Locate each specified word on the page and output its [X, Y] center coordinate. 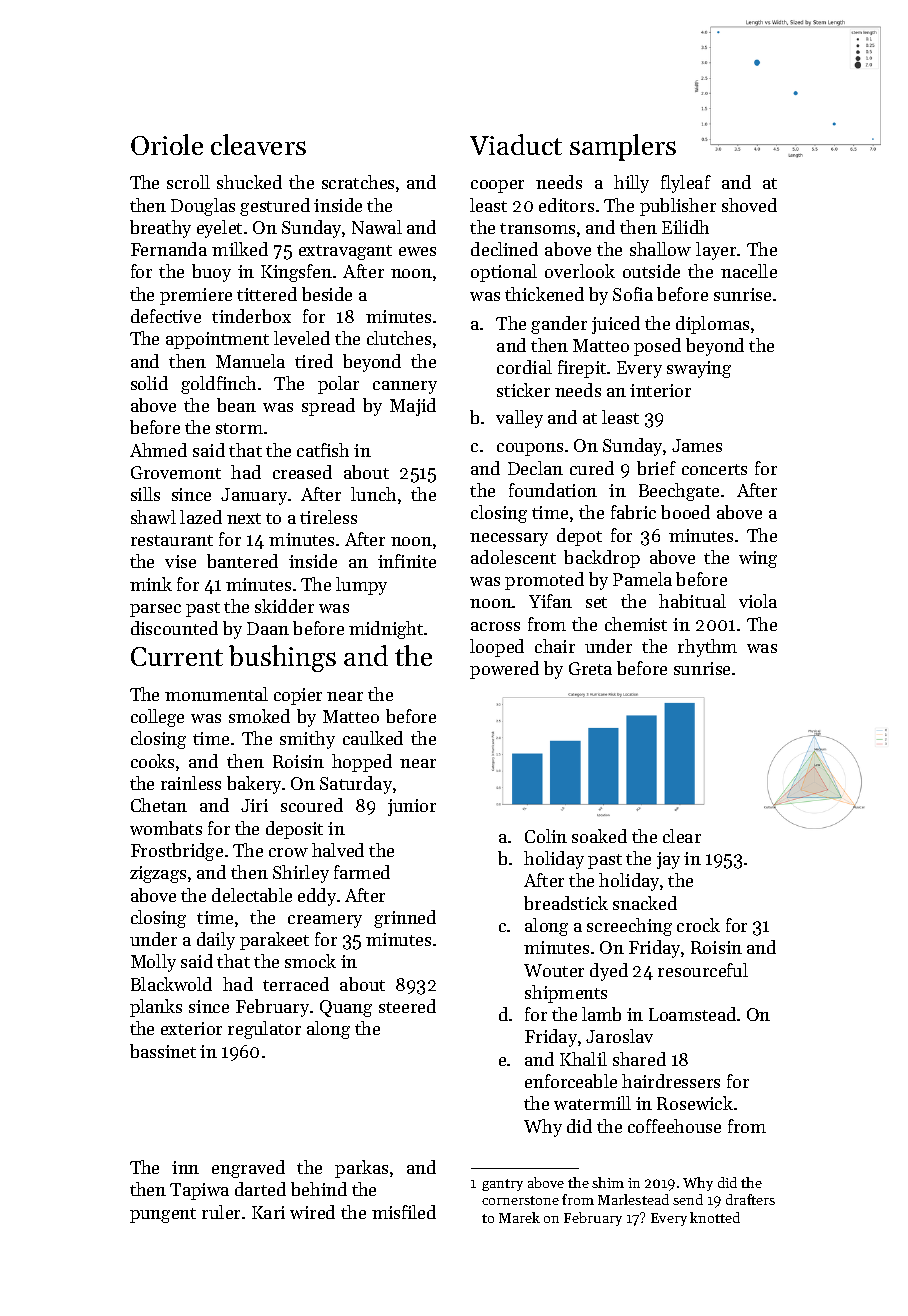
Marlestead [633, 1199]
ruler [221, 1212]
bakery [254, 785]
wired [312, 1212]
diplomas [712, 325]
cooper [497, 186]
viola [758, 601]
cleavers [258, 144]
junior [412, 807]
